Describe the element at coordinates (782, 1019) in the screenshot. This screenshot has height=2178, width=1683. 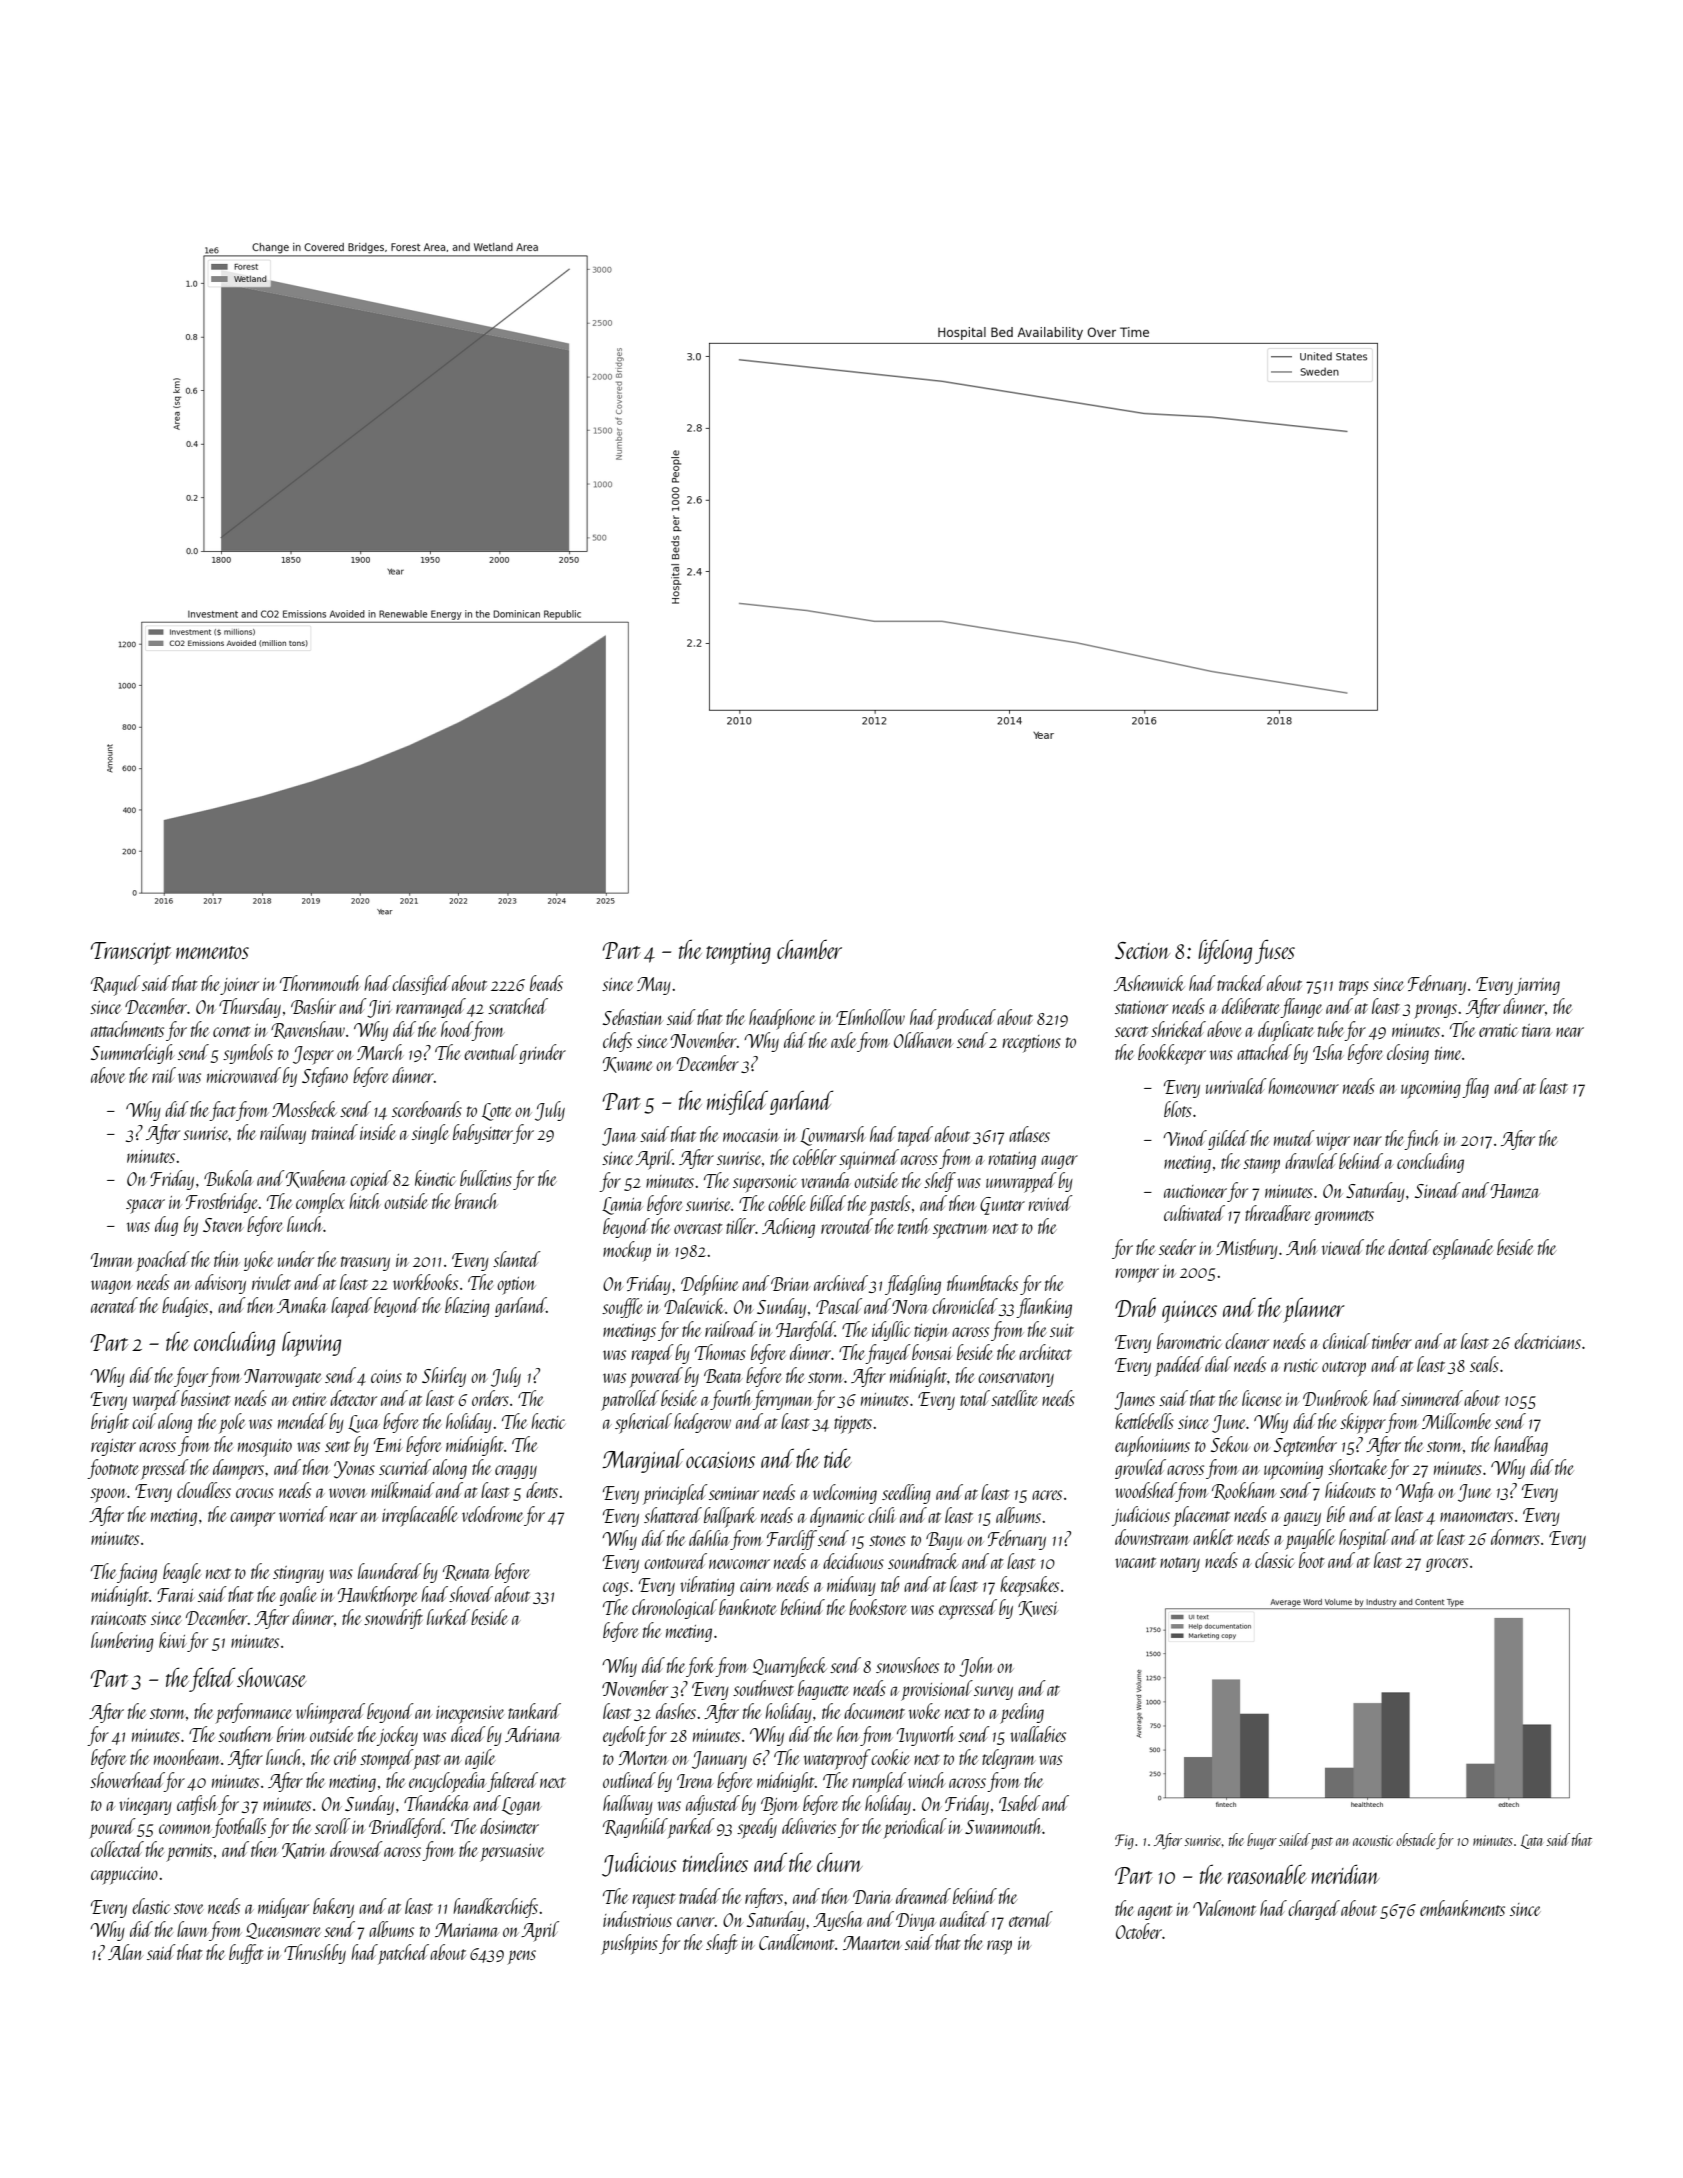
I see `headphone` at that location.
